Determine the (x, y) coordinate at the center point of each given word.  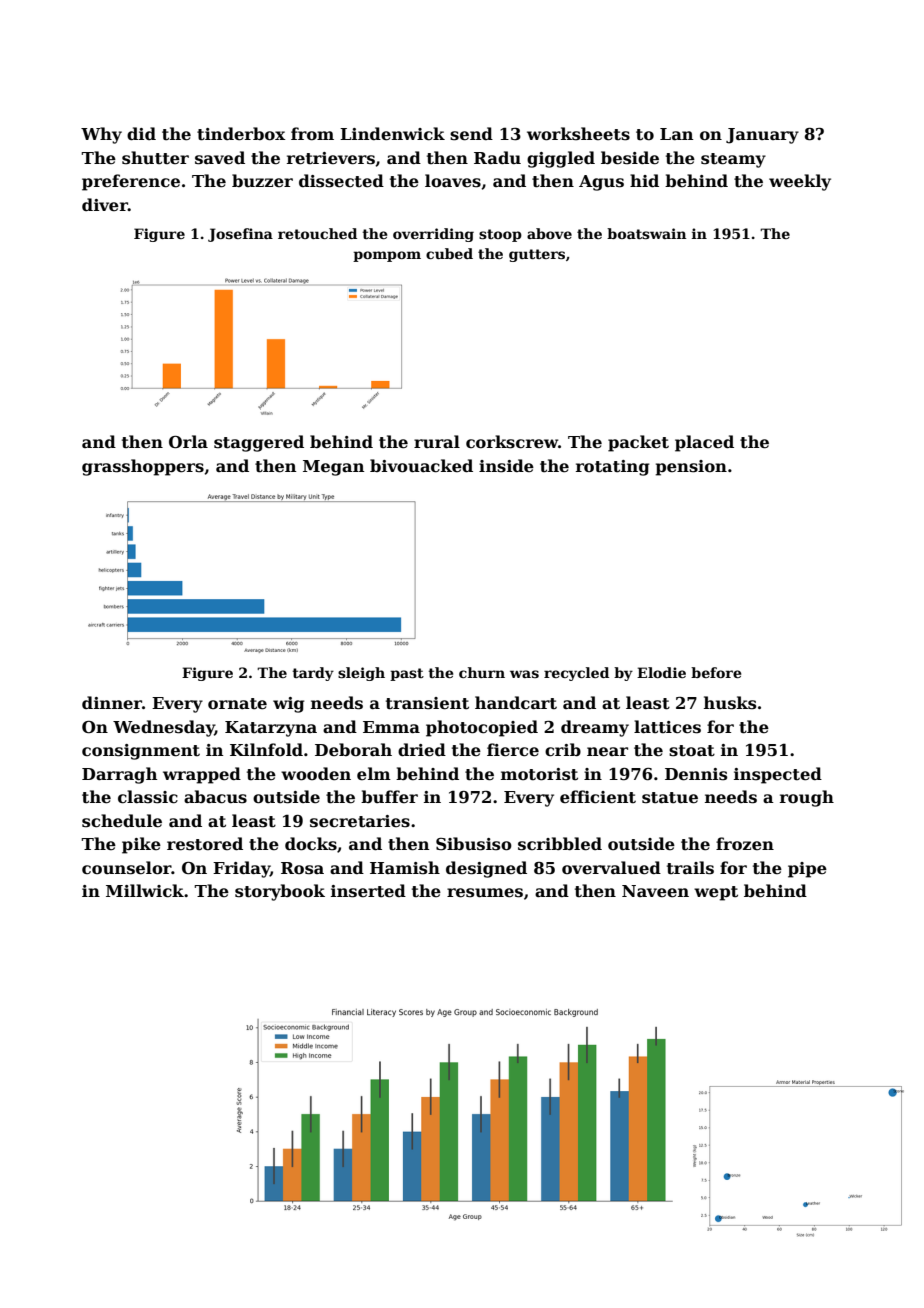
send (471, 134)
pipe (807, 870)
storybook (280, 892)
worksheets (578, 134)
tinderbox (241, 134)
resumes (485, 893)
